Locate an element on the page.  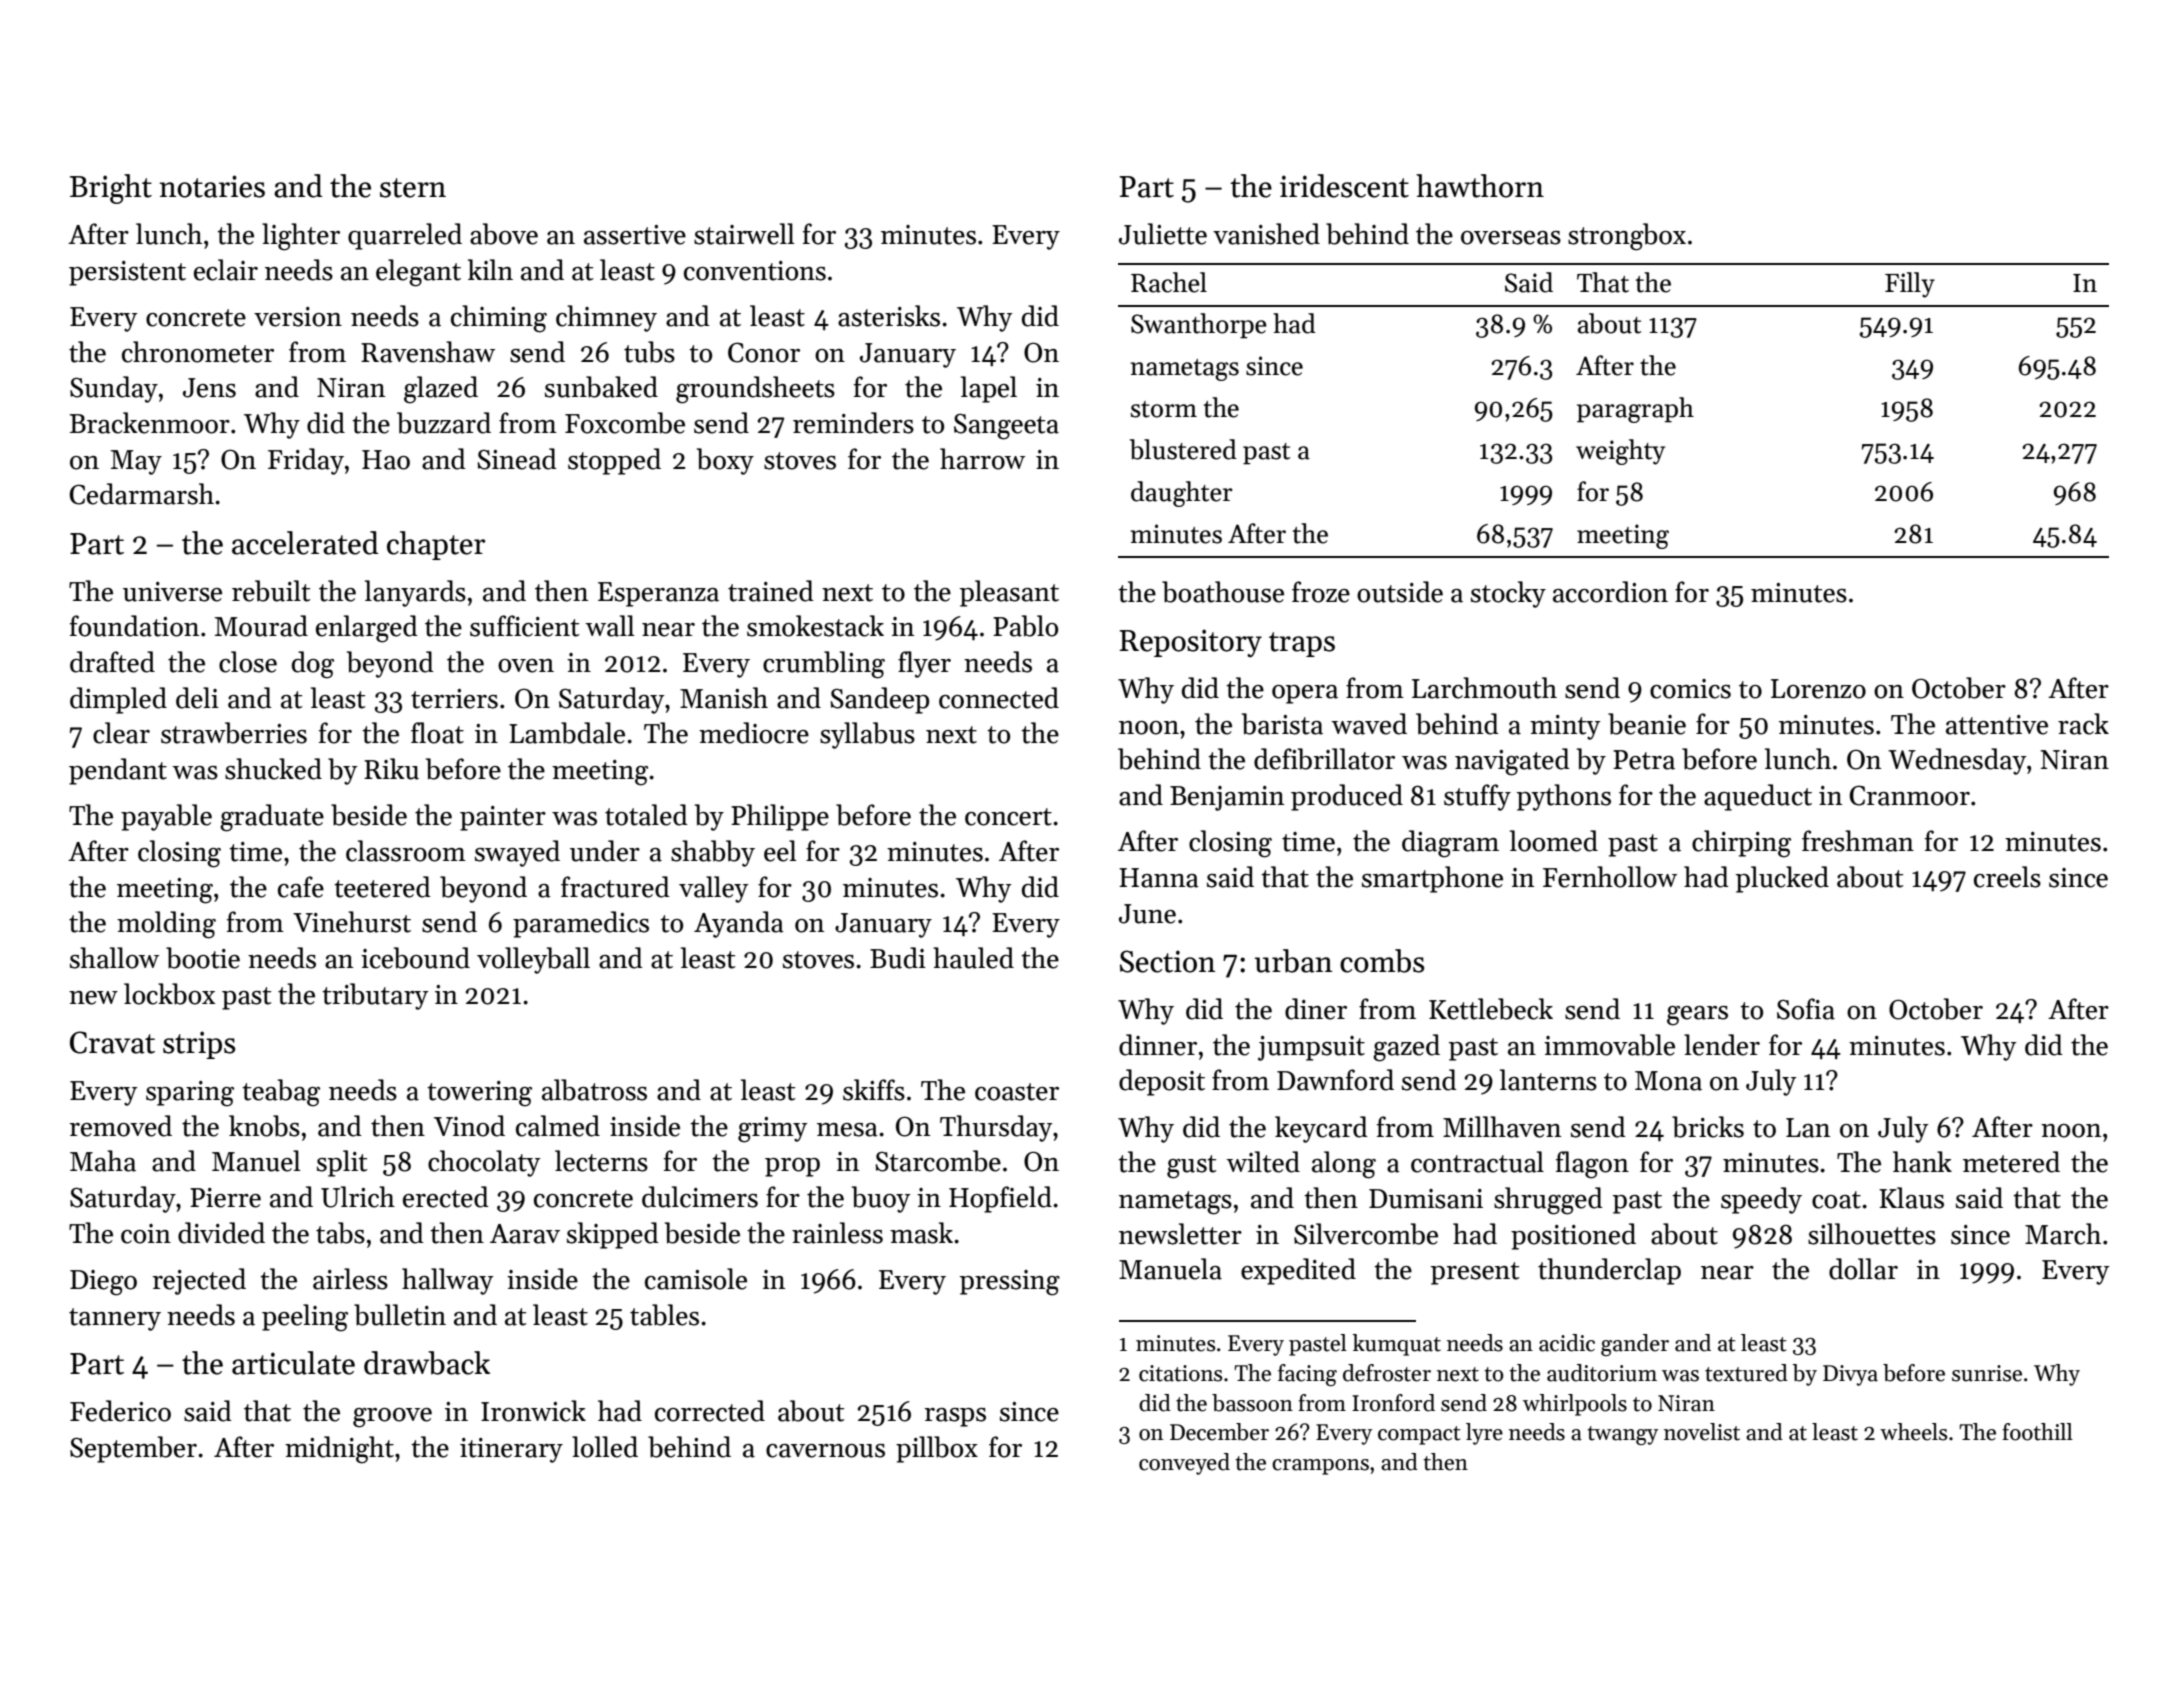
hawthorn is located at coordinates (1480, 186).
